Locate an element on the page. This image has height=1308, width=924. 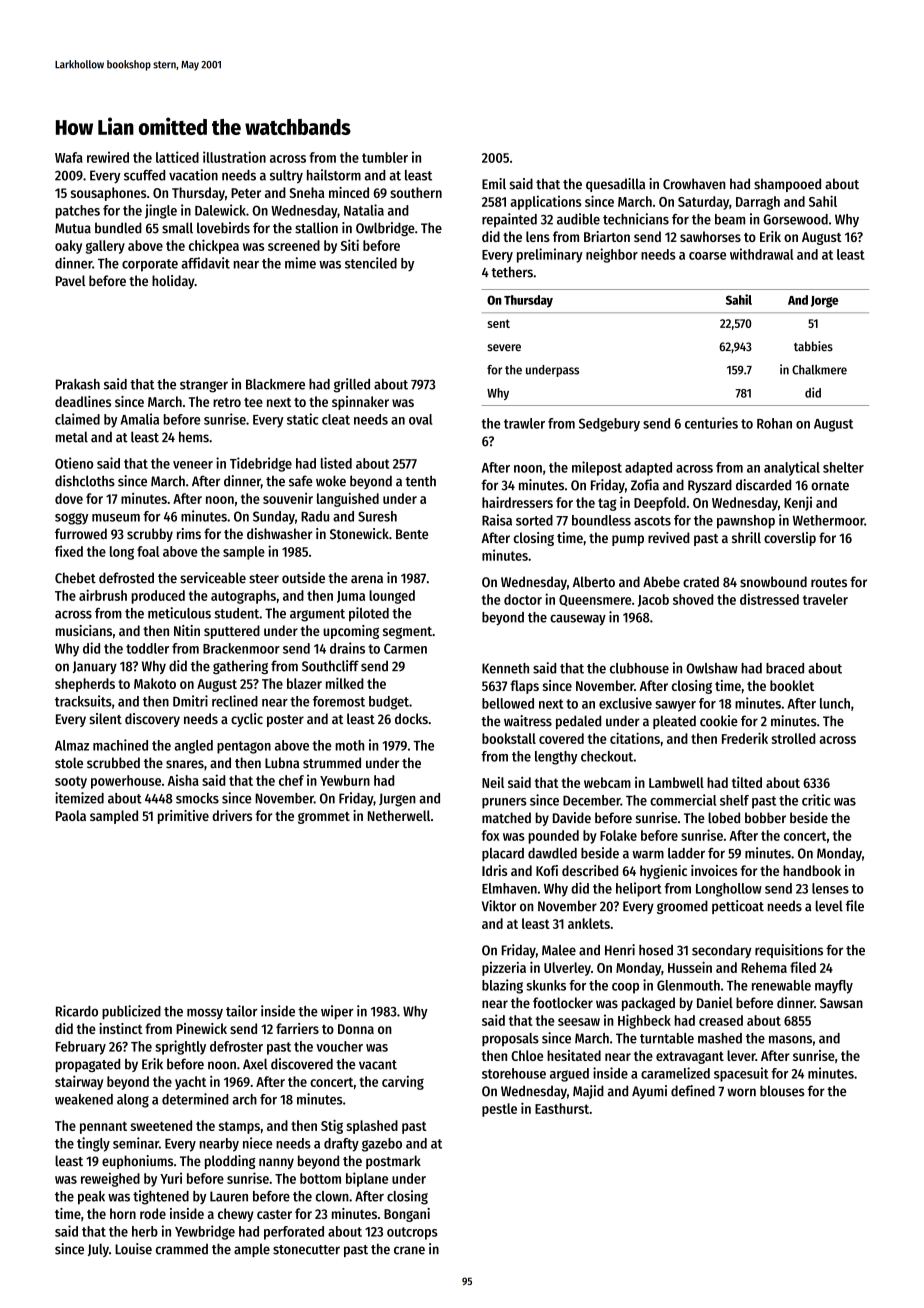
Paola is located at coordinates (71, 815).
